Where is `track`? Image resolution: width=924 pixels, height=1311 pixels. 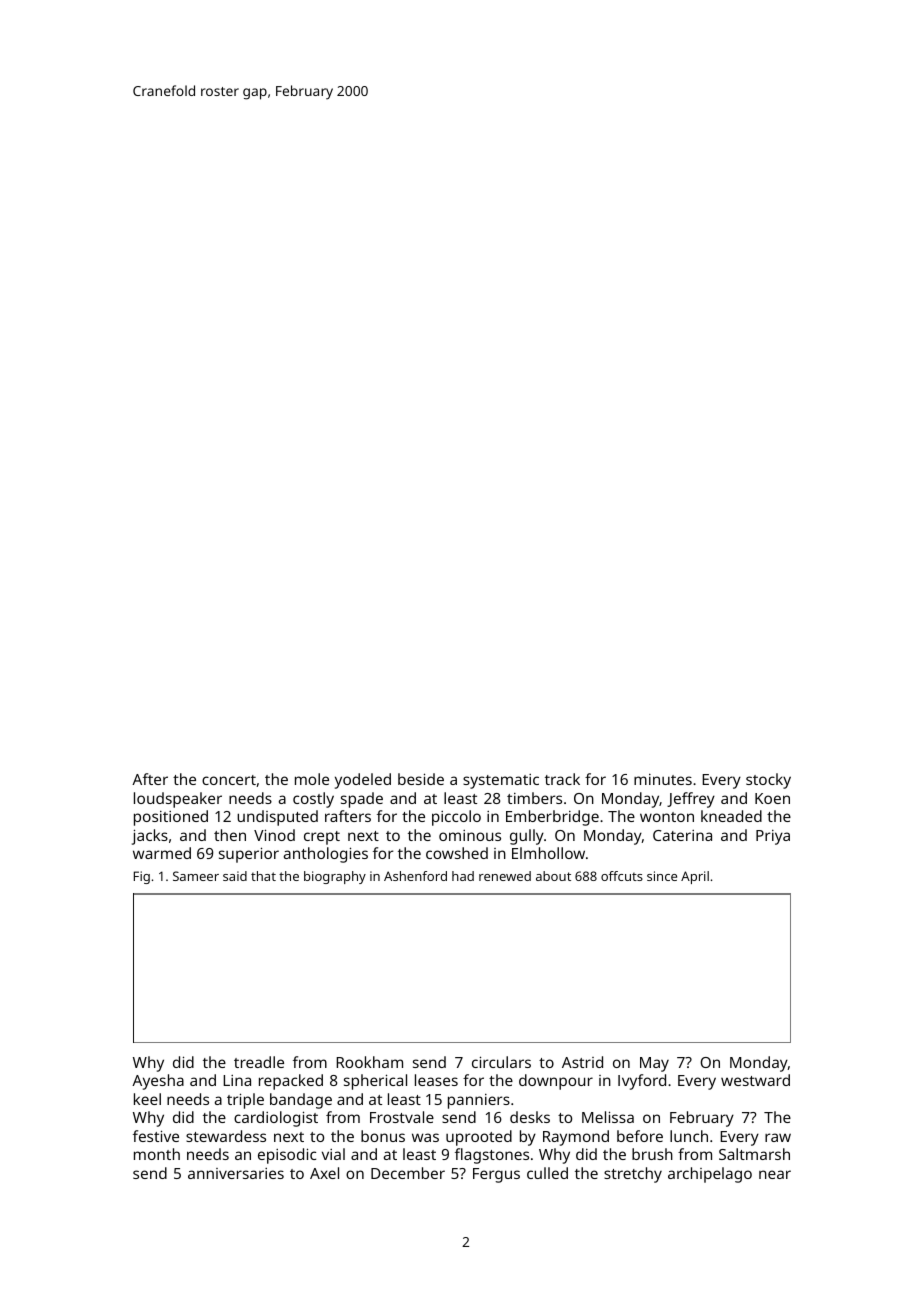 track is located at coordinates (562, 779).
